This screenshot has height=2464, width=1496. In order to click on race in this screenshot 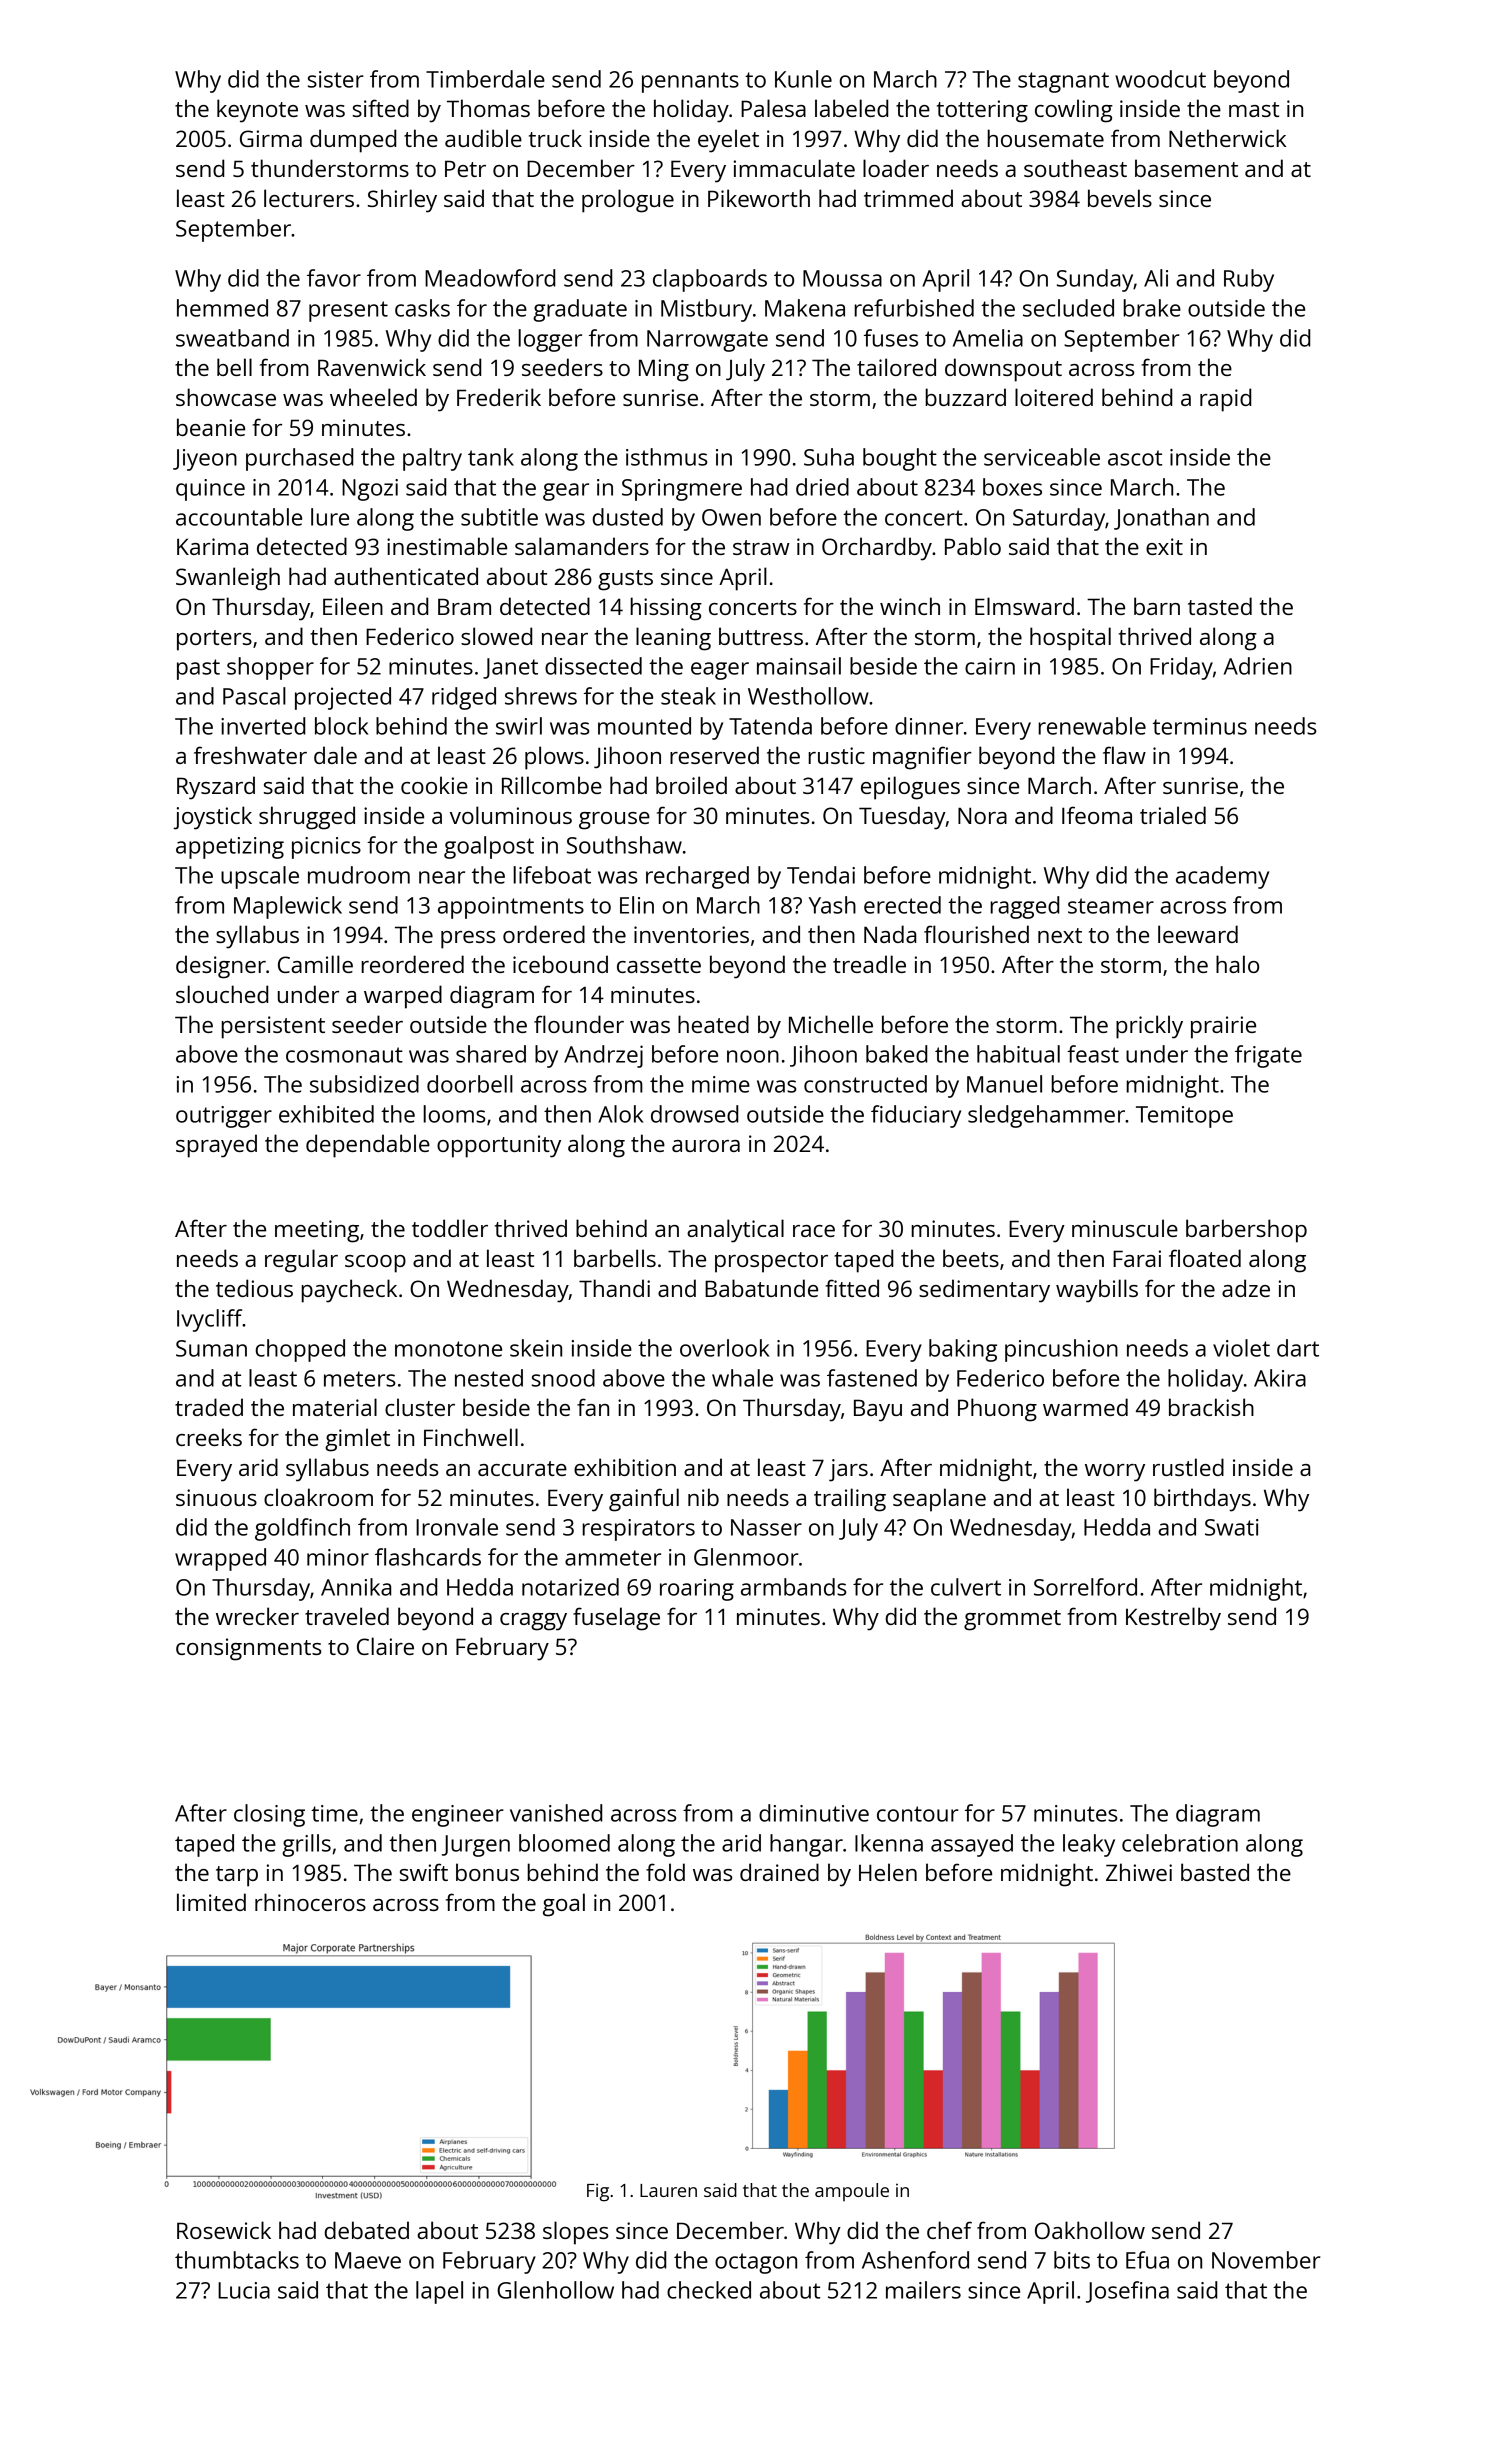, I will do `click(814, 1231)`.
